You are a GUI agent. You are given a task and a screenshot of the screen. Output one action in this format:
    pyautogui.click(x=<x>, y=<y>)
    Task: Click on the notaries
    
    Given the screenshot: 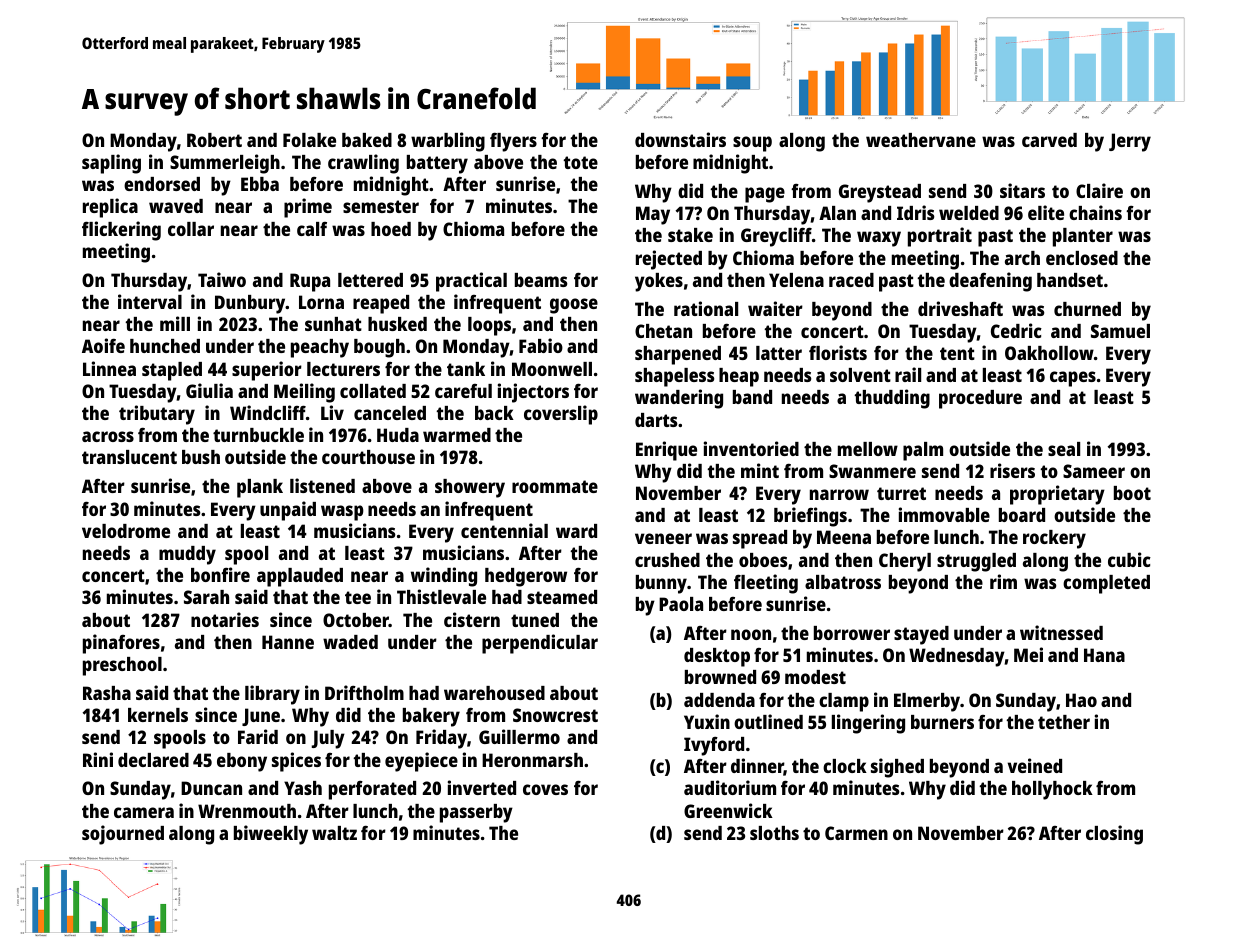 What is the action you would take?
    pyautogui.click(x=225, y=619)
